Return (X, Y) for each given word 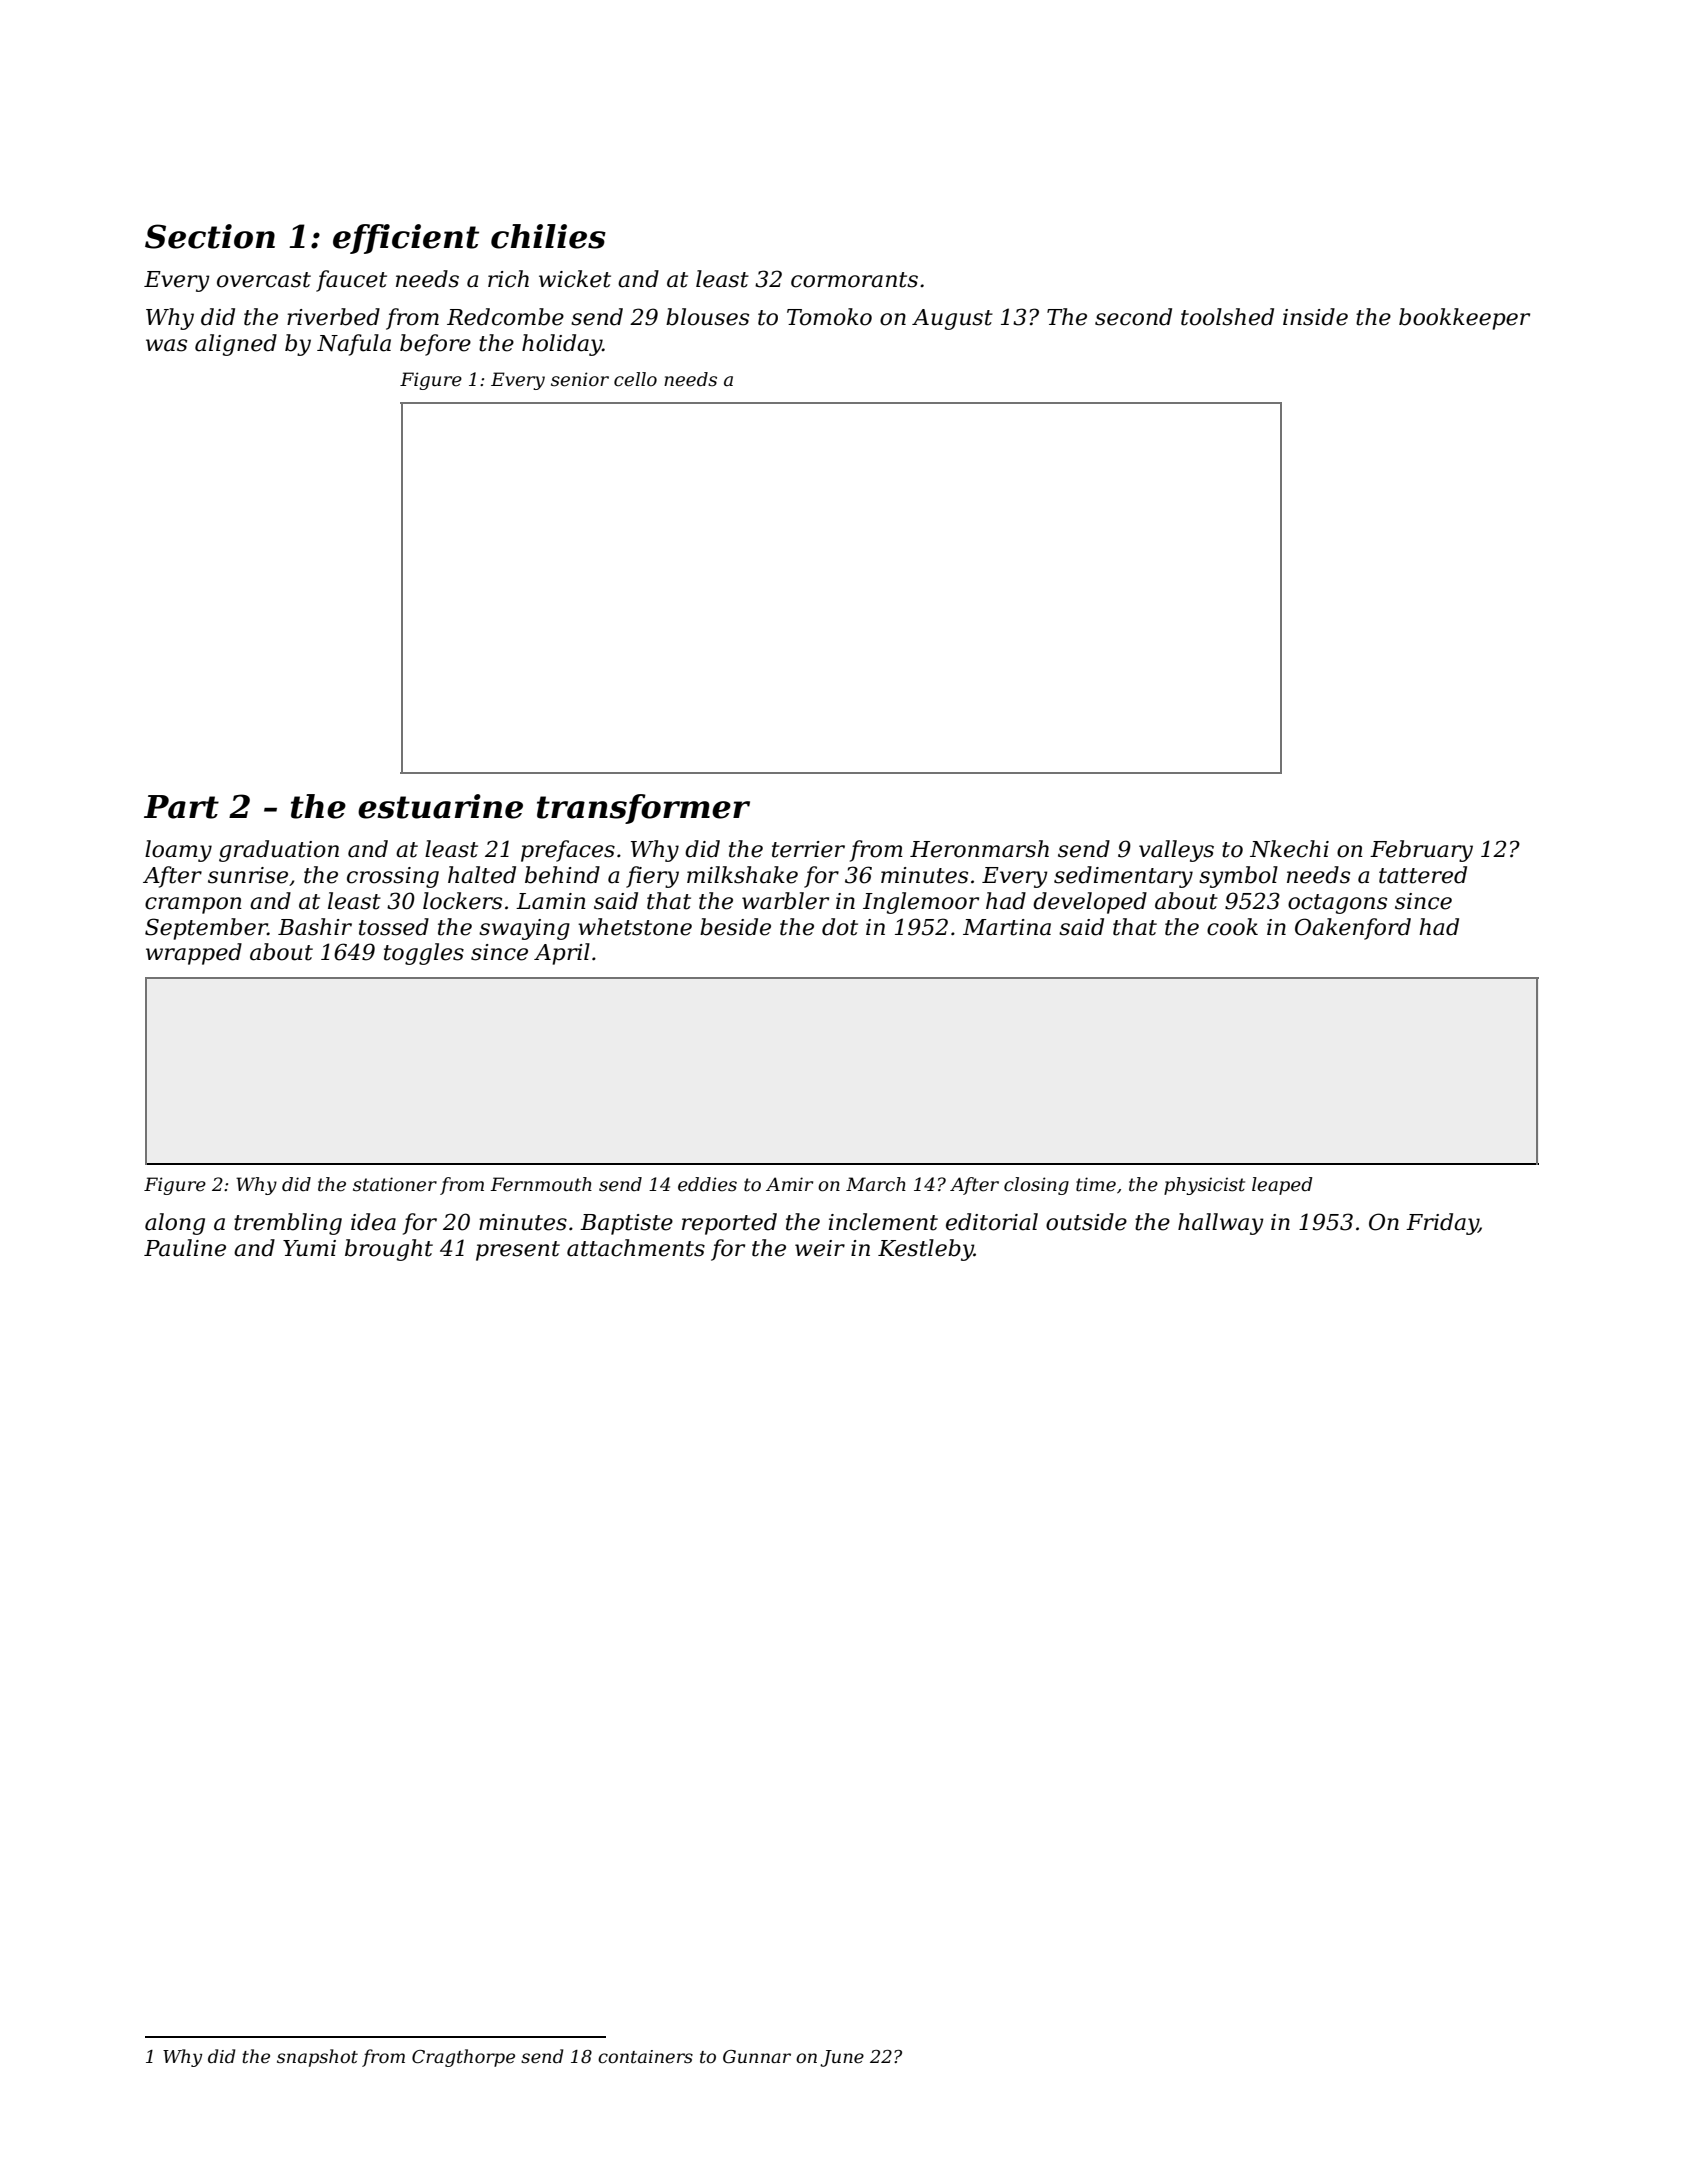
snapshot (317, 2058)
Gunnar (757, 2057)
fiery (652, 877)
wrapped (194, 954)
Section (210, 236)
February (1421, 851)
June (842, 2058)
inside (1315, 317)
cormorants (854, 280)
